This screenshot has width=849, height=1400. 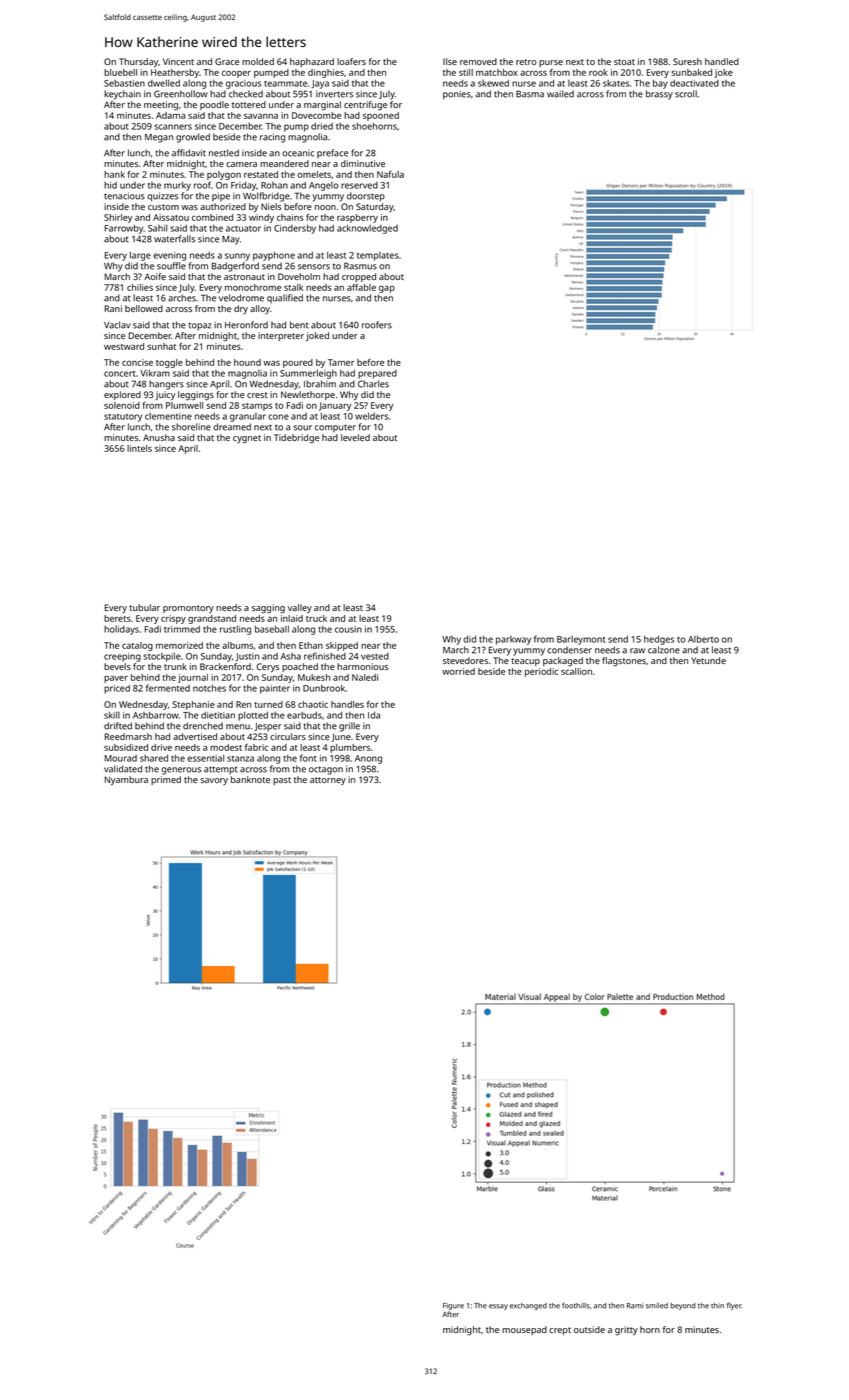 I want to click on Alberto, so click(x=703, y=639).
